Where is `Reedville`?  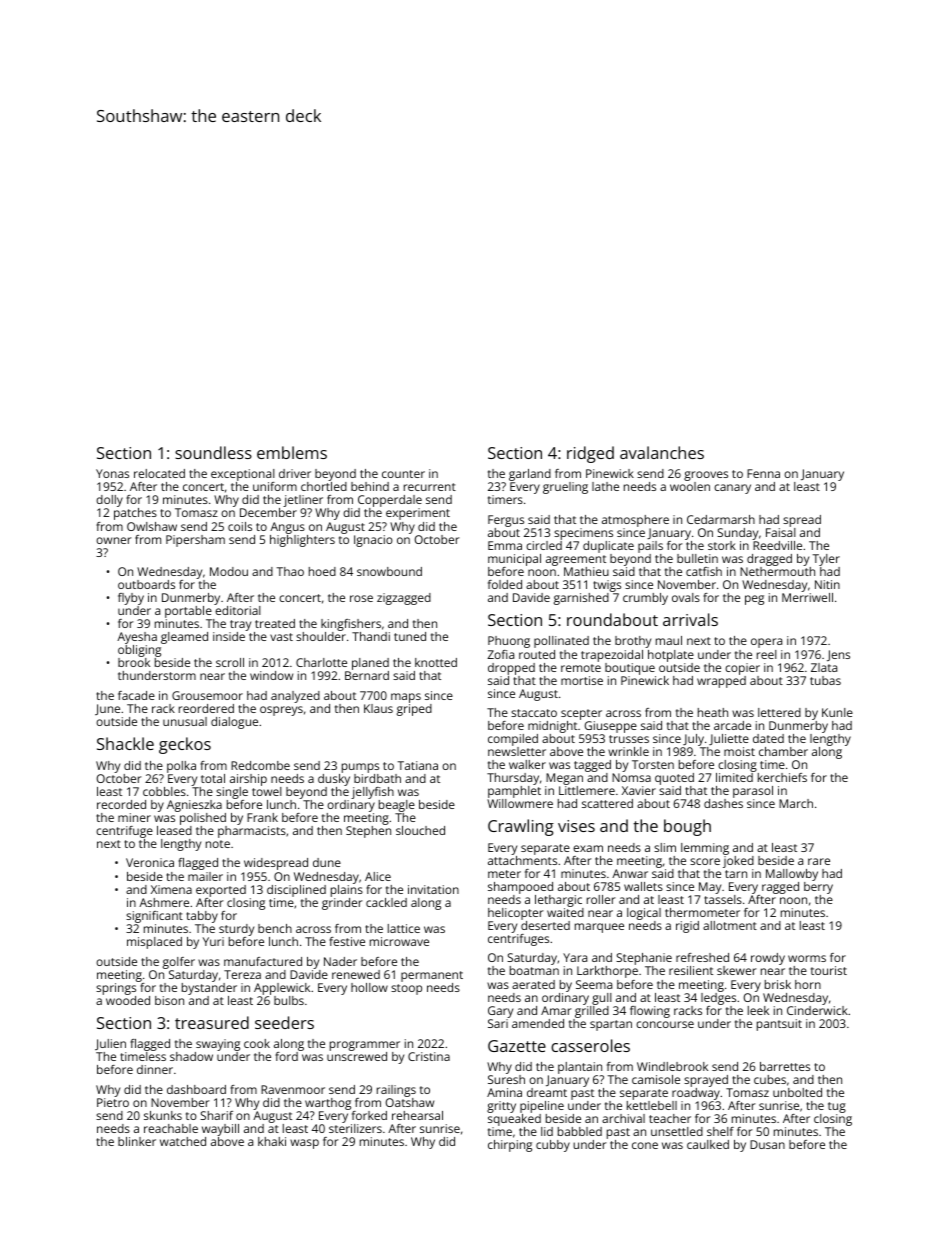 Reedville is located at coordinates (777, 545).
